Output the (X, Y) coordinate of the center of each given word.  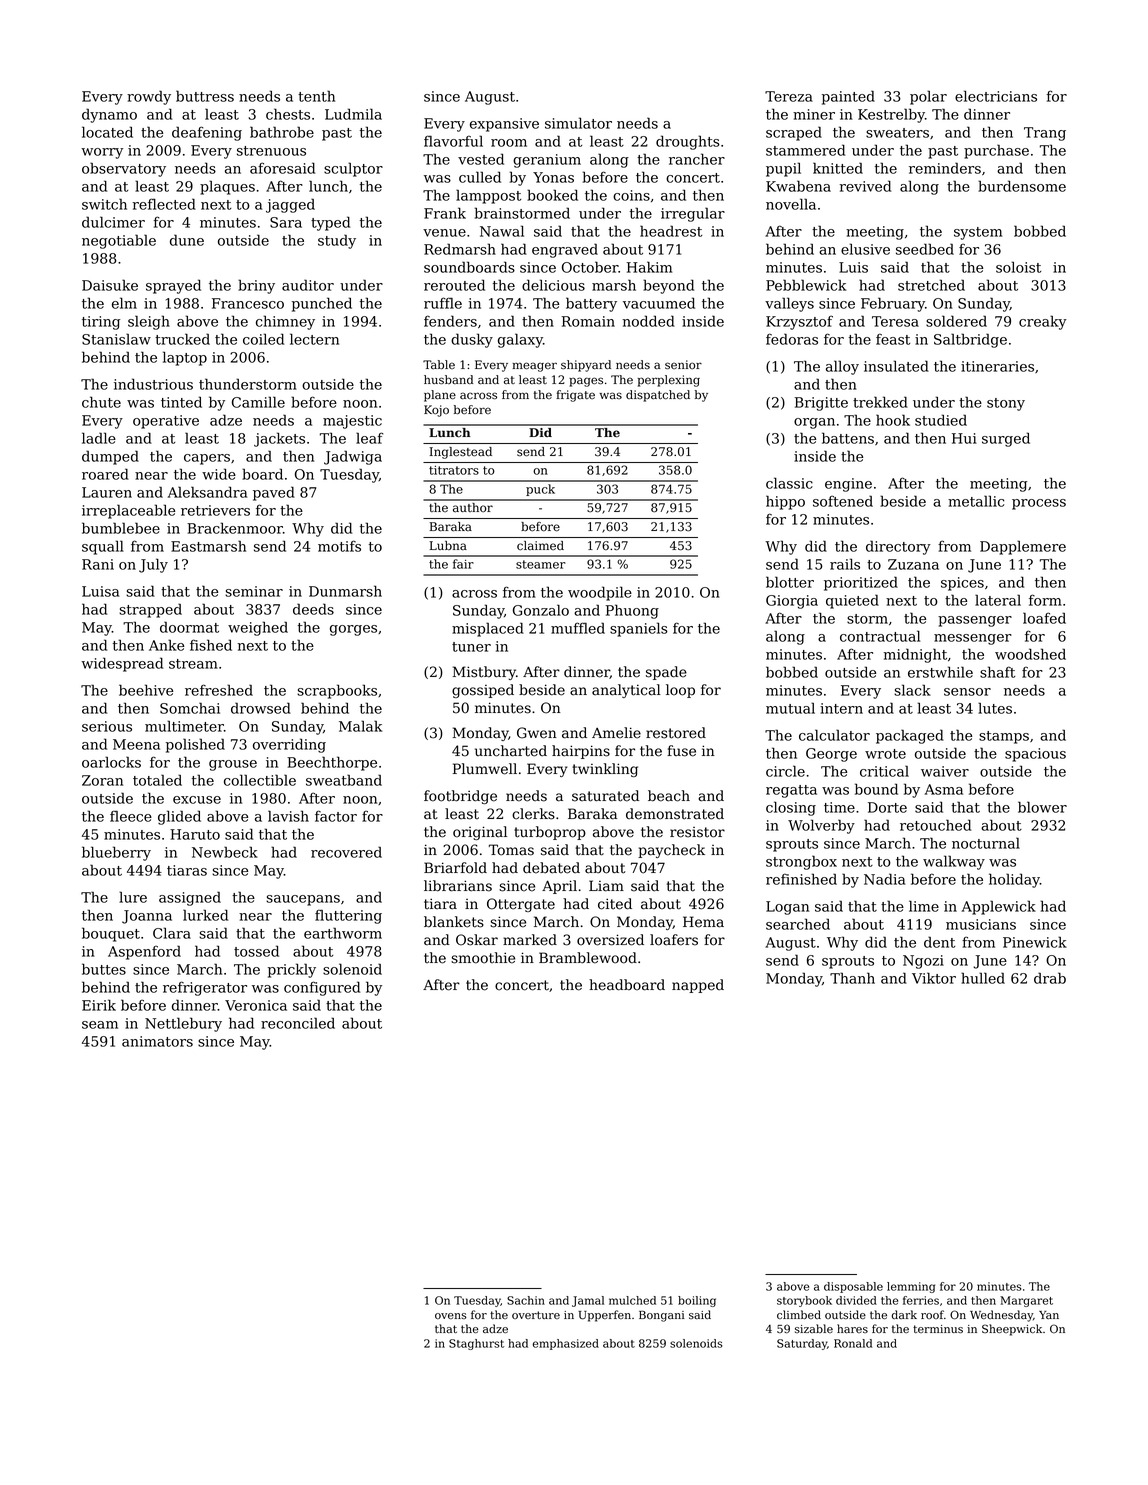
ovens (451, 1316)
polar (928, 97)
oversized (610, 940)
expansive (504, 125)
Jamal (588, 1301)
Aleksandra (207, 492)
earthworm (343, 933)
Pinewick (1035, 942)
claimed (540, 546)
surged (1006, 439)
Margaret (1026, 1301)
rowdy (149, 97)
